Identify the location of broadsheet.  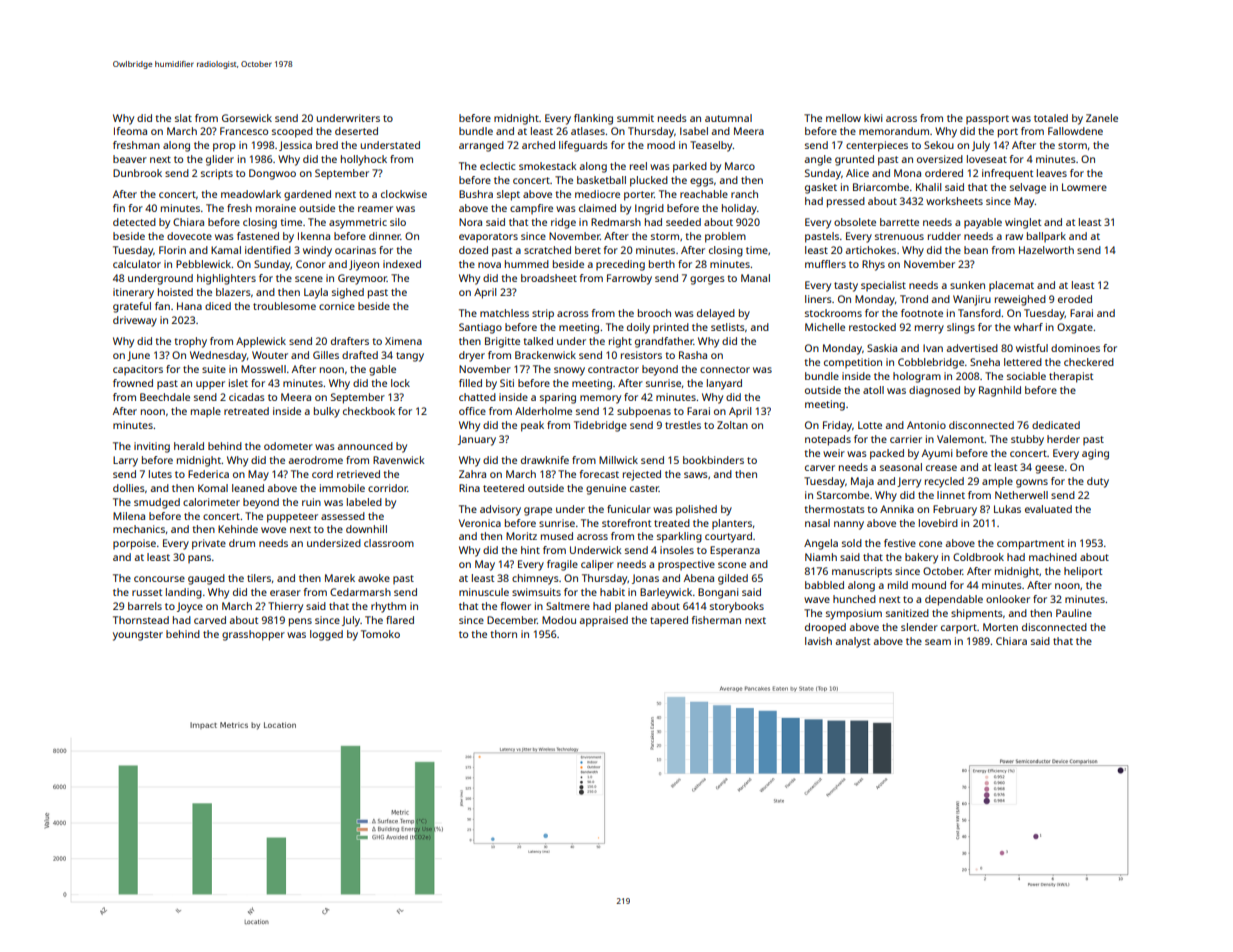
(549, 278).
